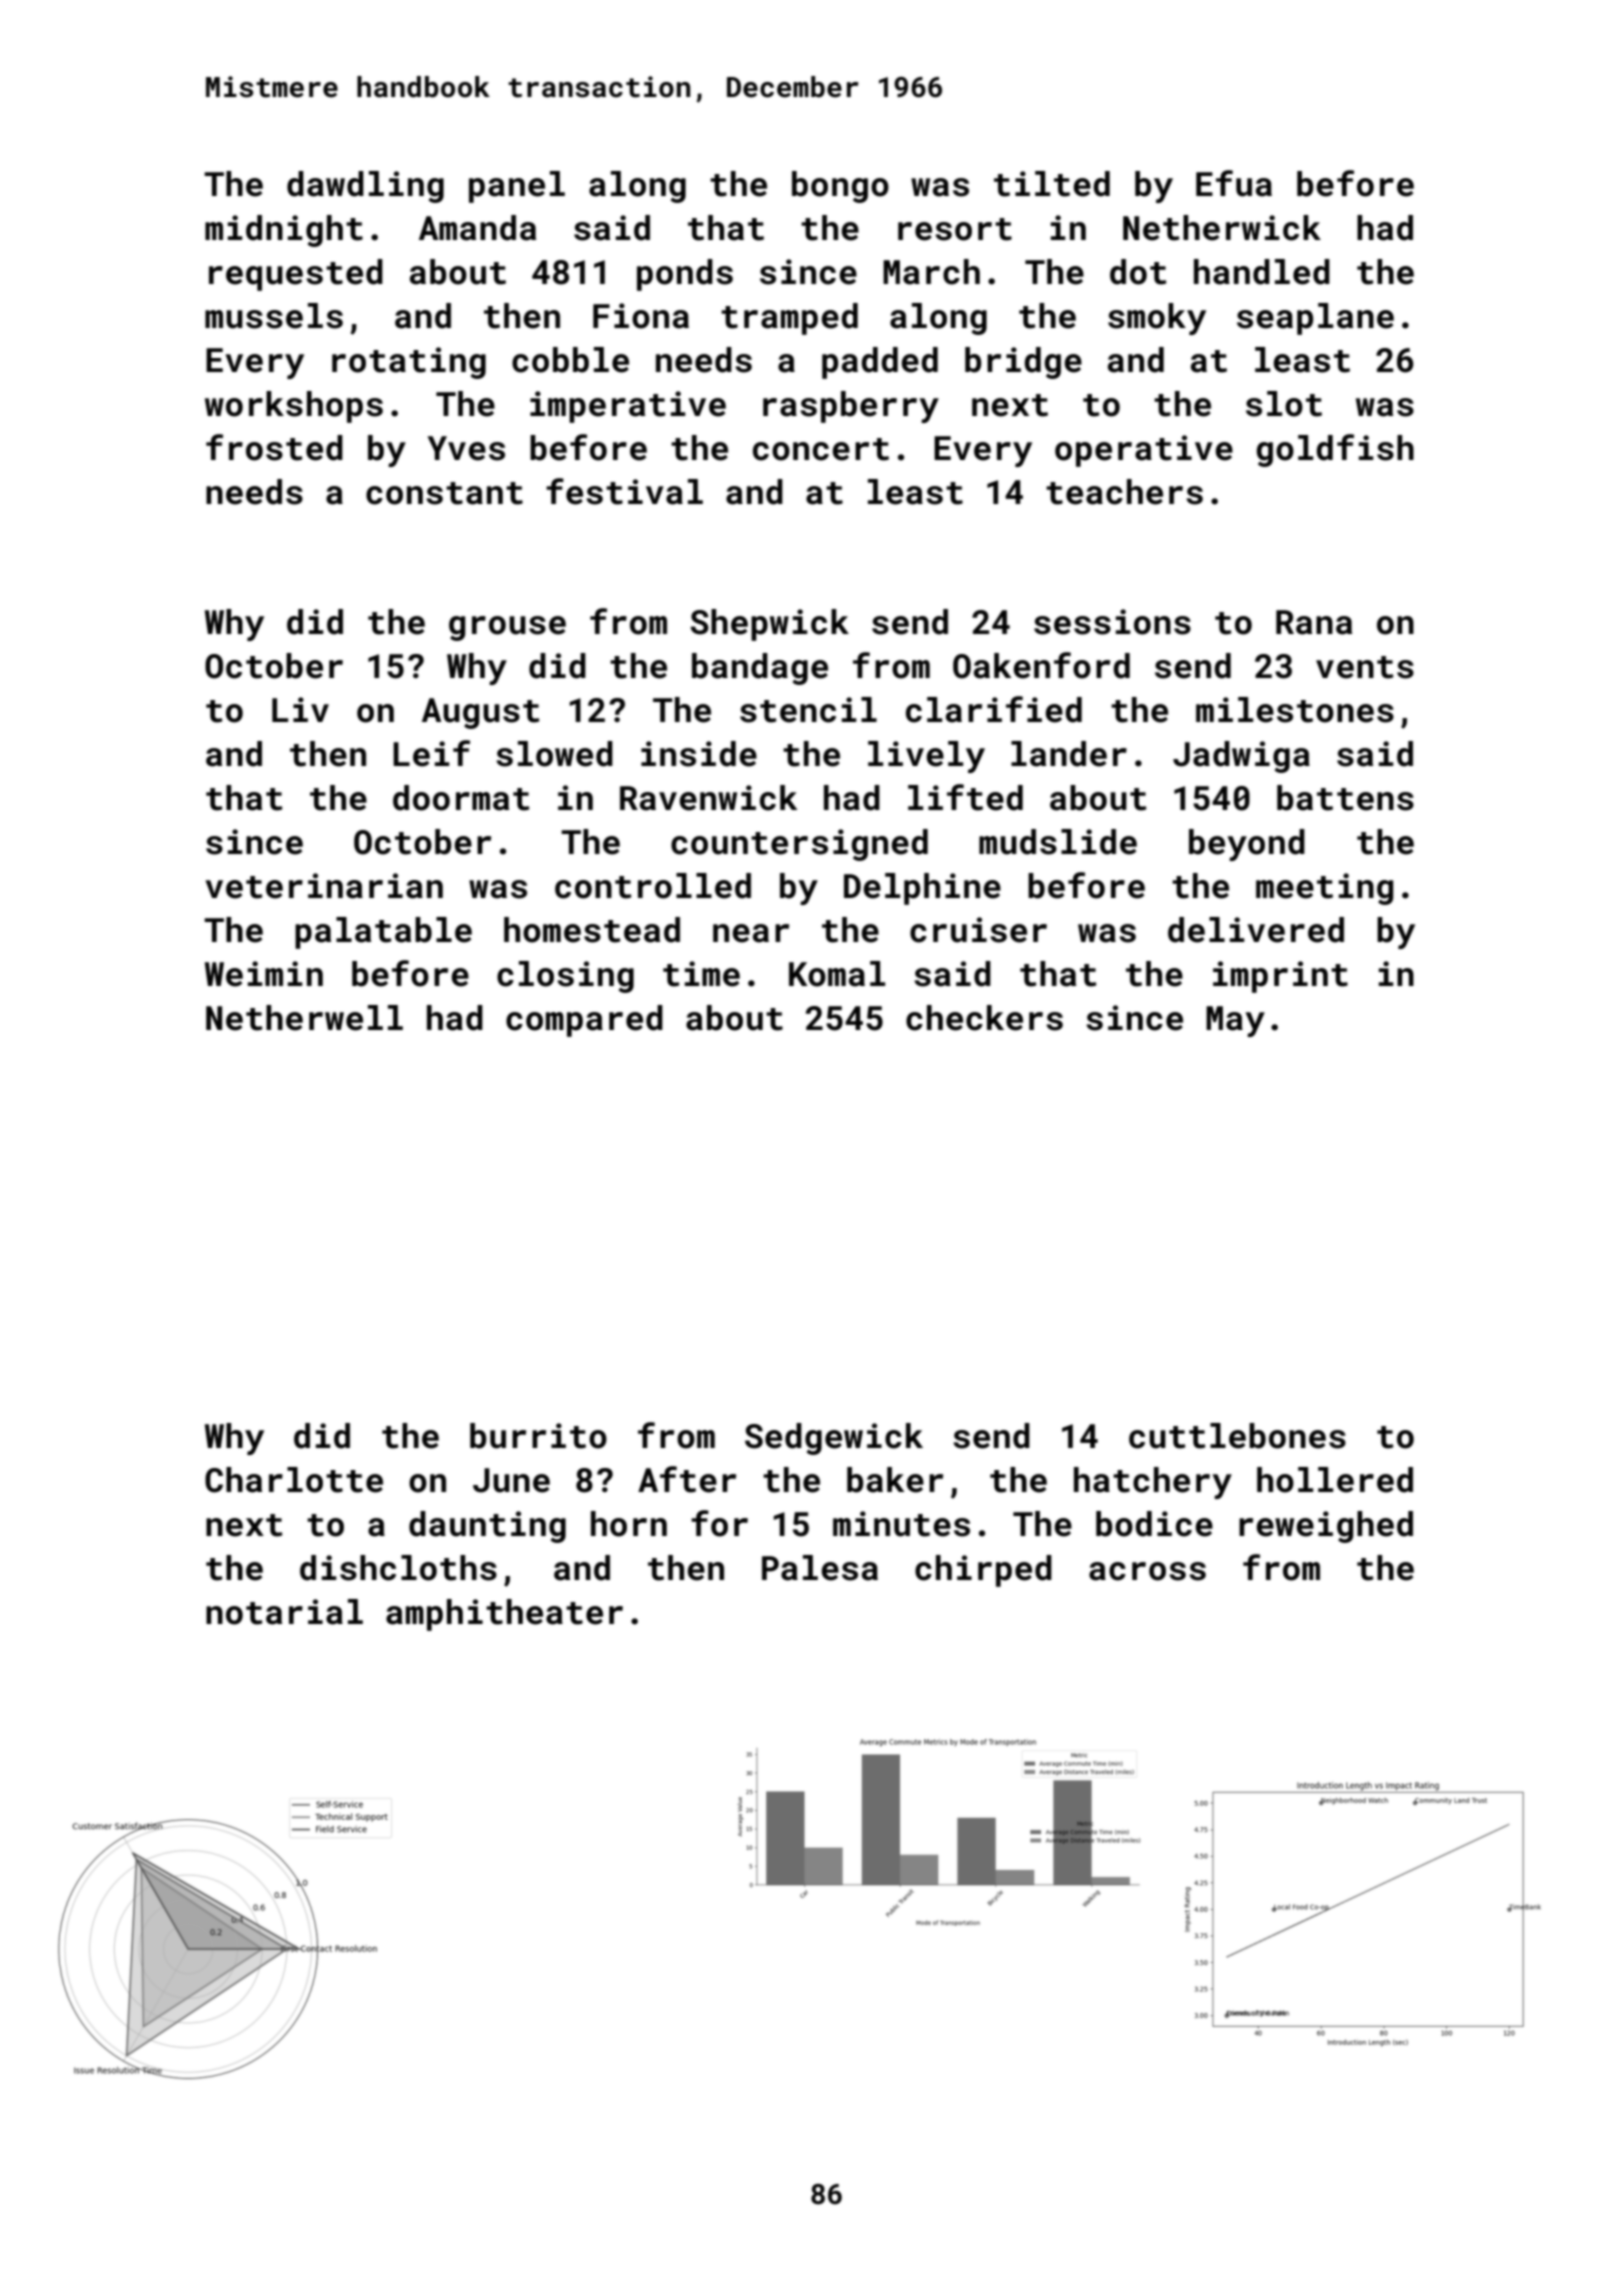 This screenshot has height=2292, width=1620. Describe the element at coordinates (834, 1439) in the screenshot. I see `Sedgewick` at that location.
